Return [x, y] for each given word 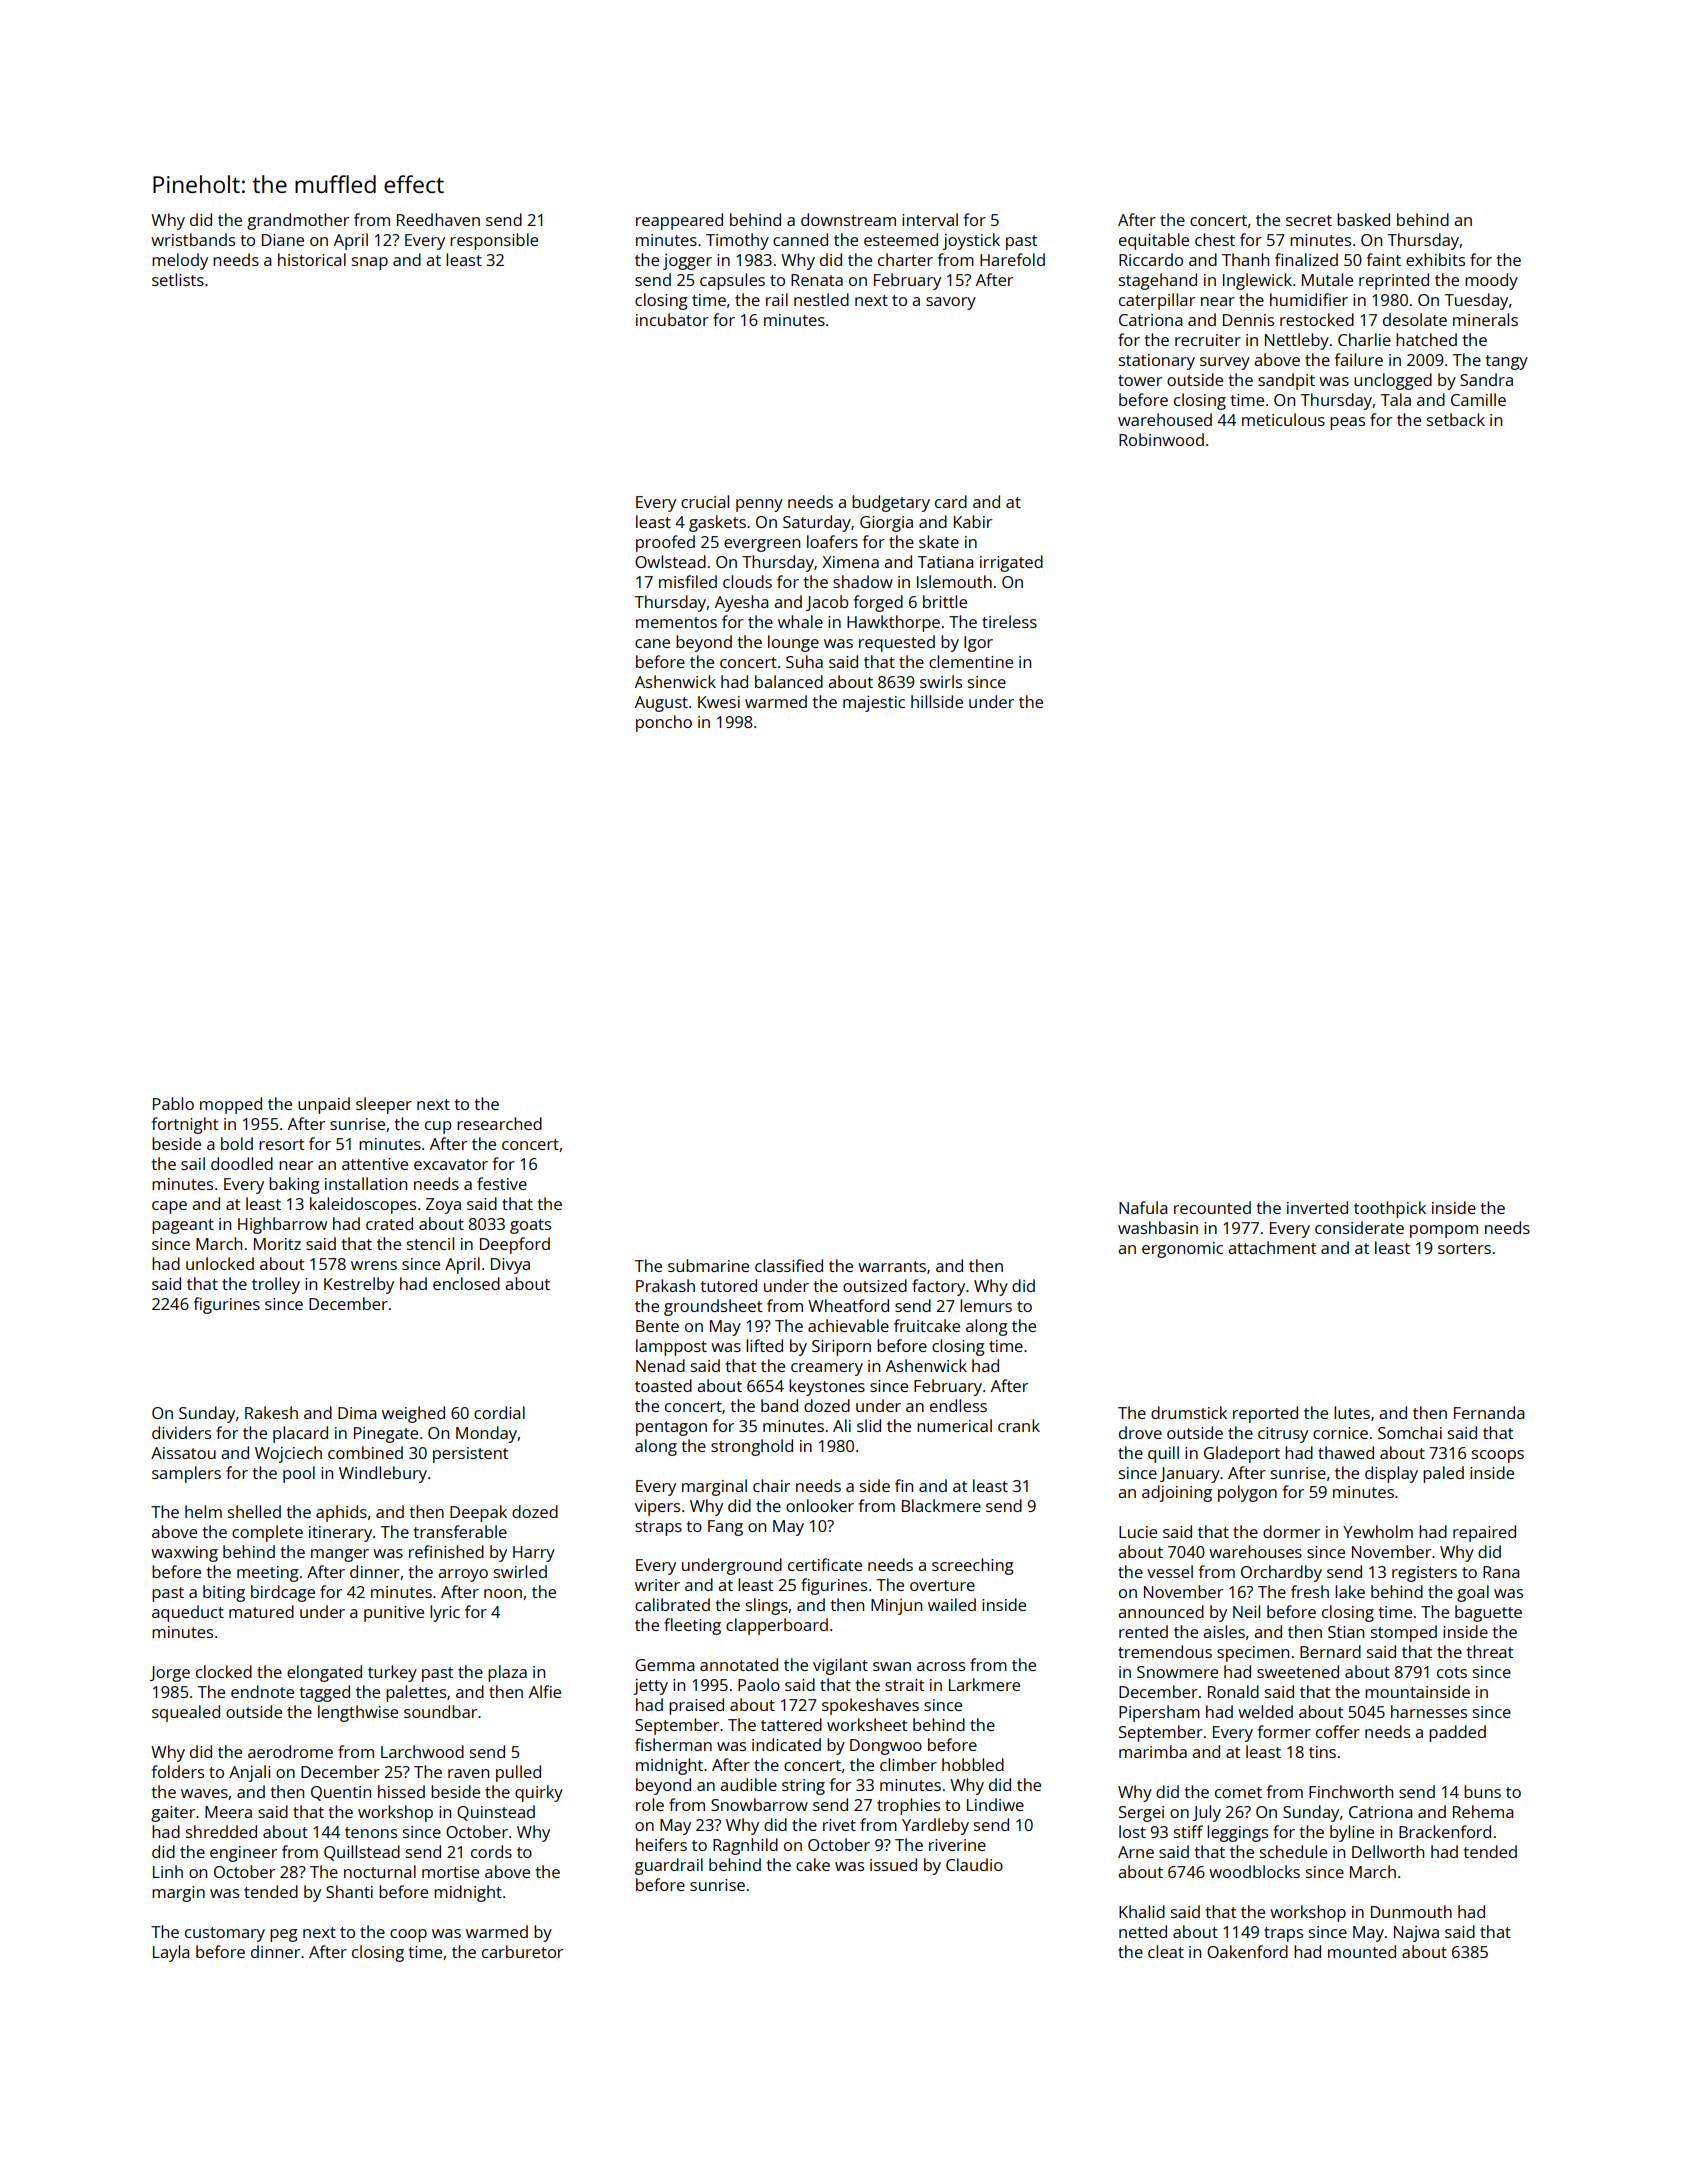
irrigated [1011, 563]
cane [652, 643]
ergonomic [1182, 1250]
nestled [821, 299]
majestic [874, 703]
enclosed [466, 1283]
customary [225, 1934]
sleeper [384, 1105]
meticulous [1283, 419]
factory [938, 1287]
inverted [1317, 1207]
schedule [1293, 1851]
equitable [1154, 241]
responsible [494, 241]
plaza [507, 1673]
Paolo [759, 1684]
